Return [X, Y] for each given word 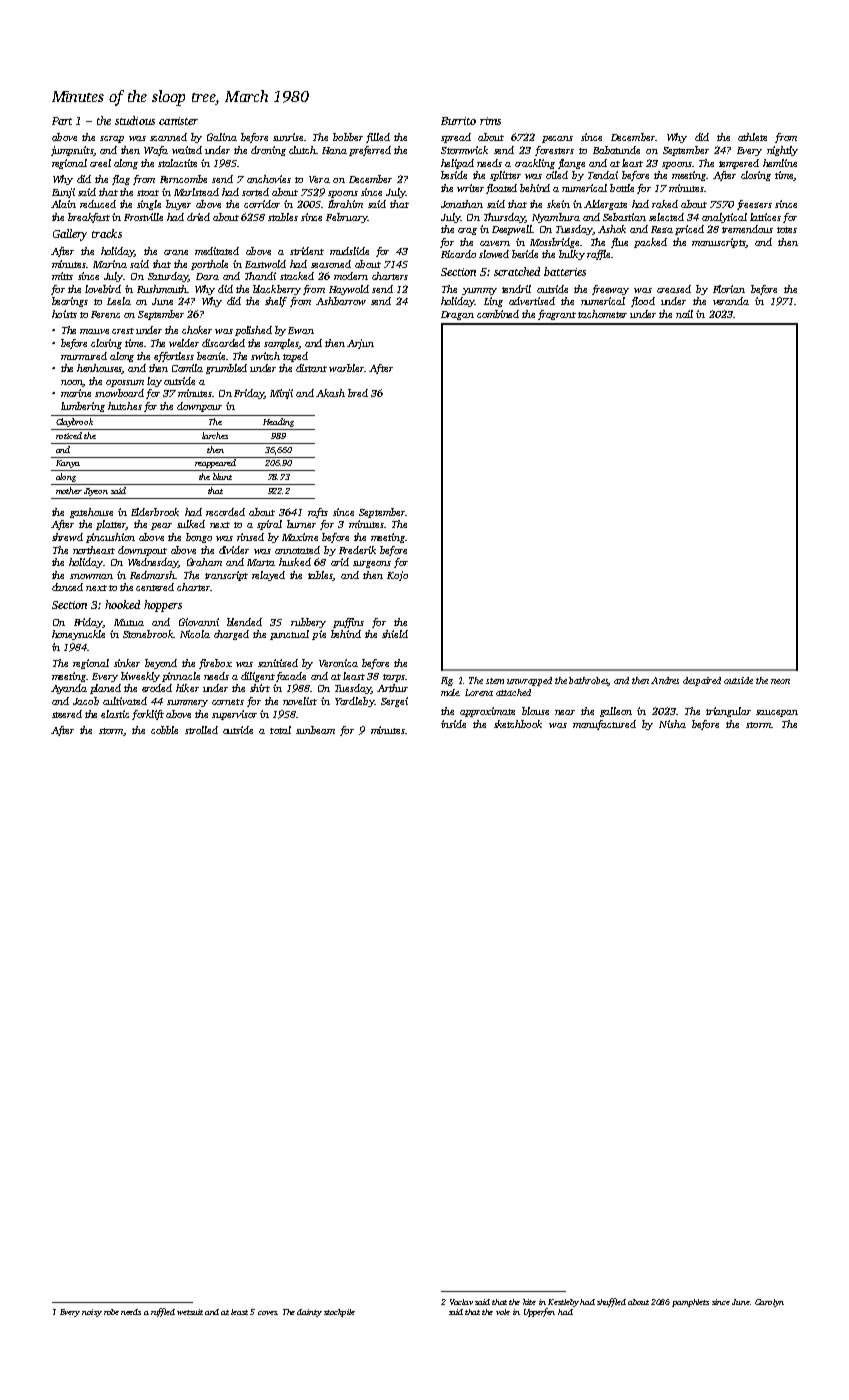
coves [268, 1313]
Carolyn [769, 1303]
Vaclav [461, 1302]
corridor [262, 204]
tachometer [602, 314]
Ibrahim [345, 204]
